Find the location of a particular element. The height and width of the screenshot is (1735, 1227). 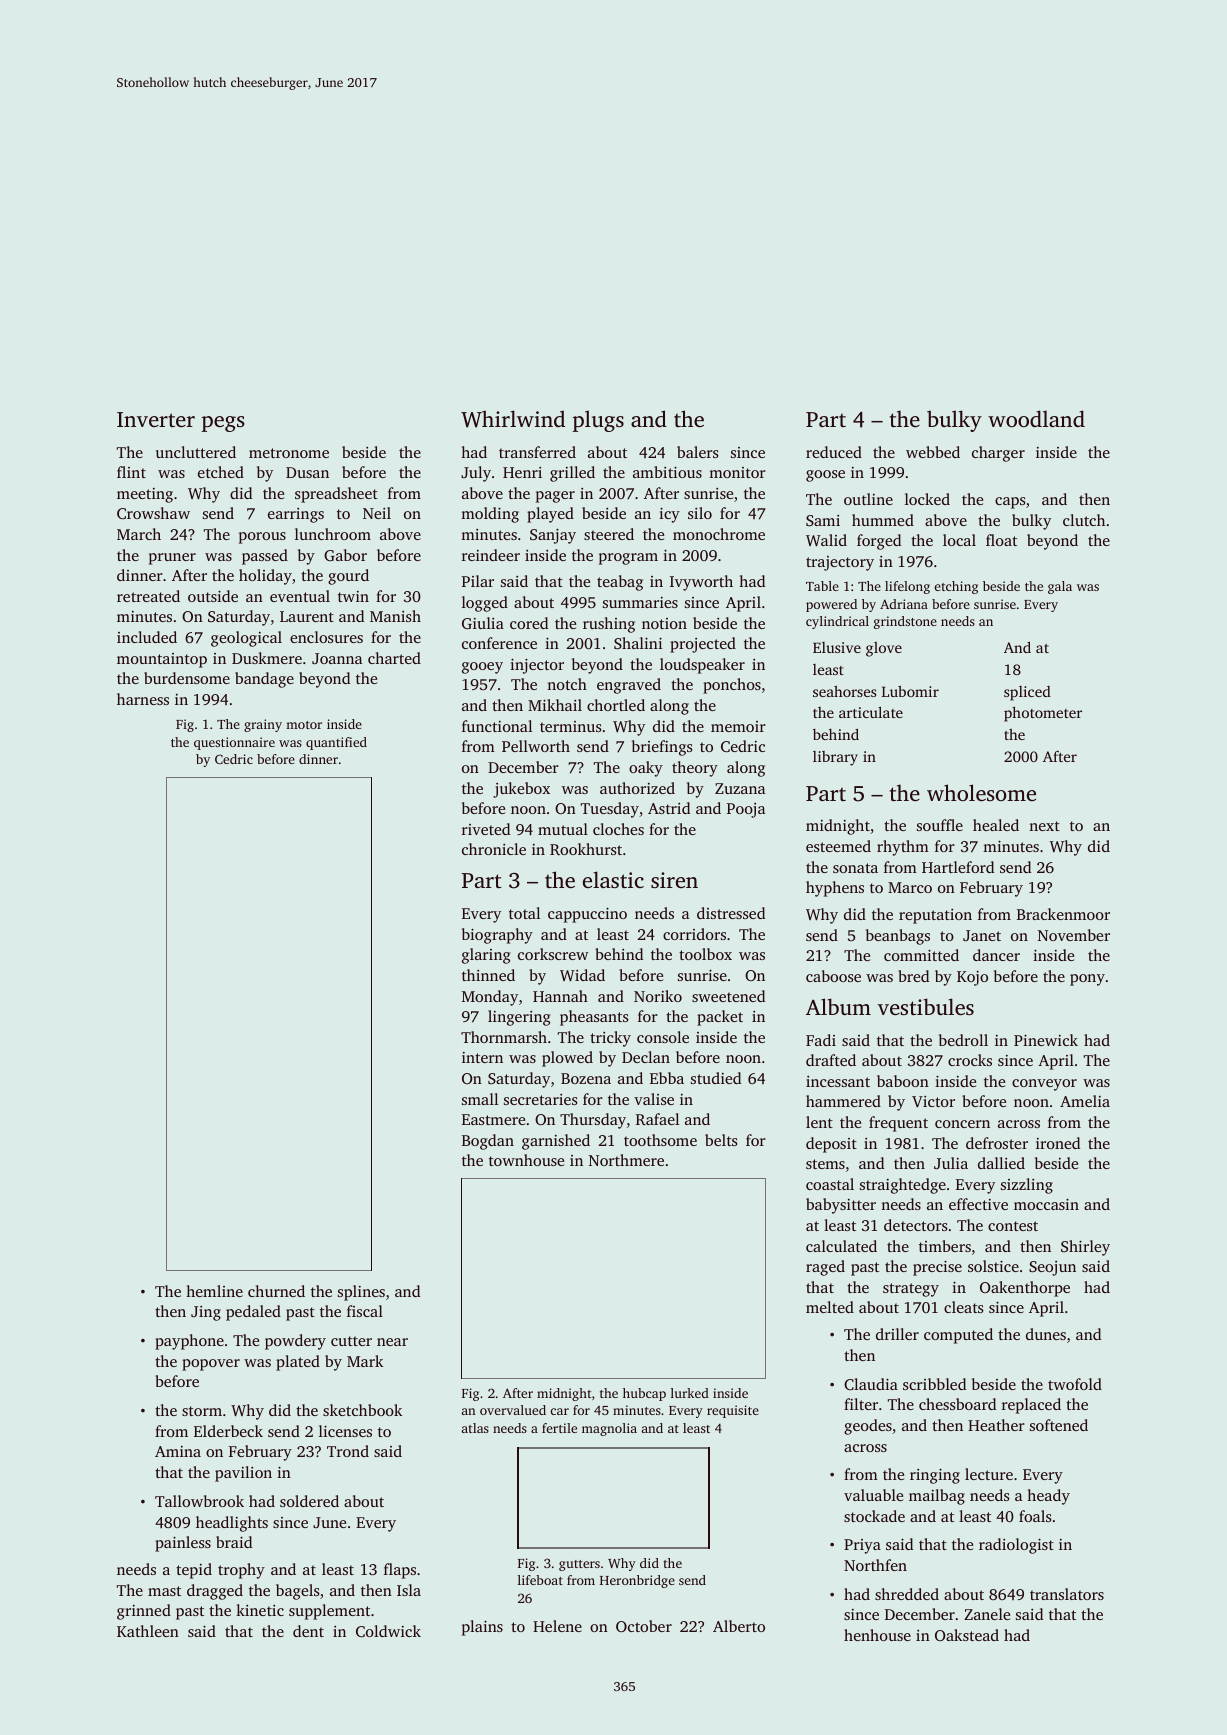

heady is located at coordinates (1048, 1497).
